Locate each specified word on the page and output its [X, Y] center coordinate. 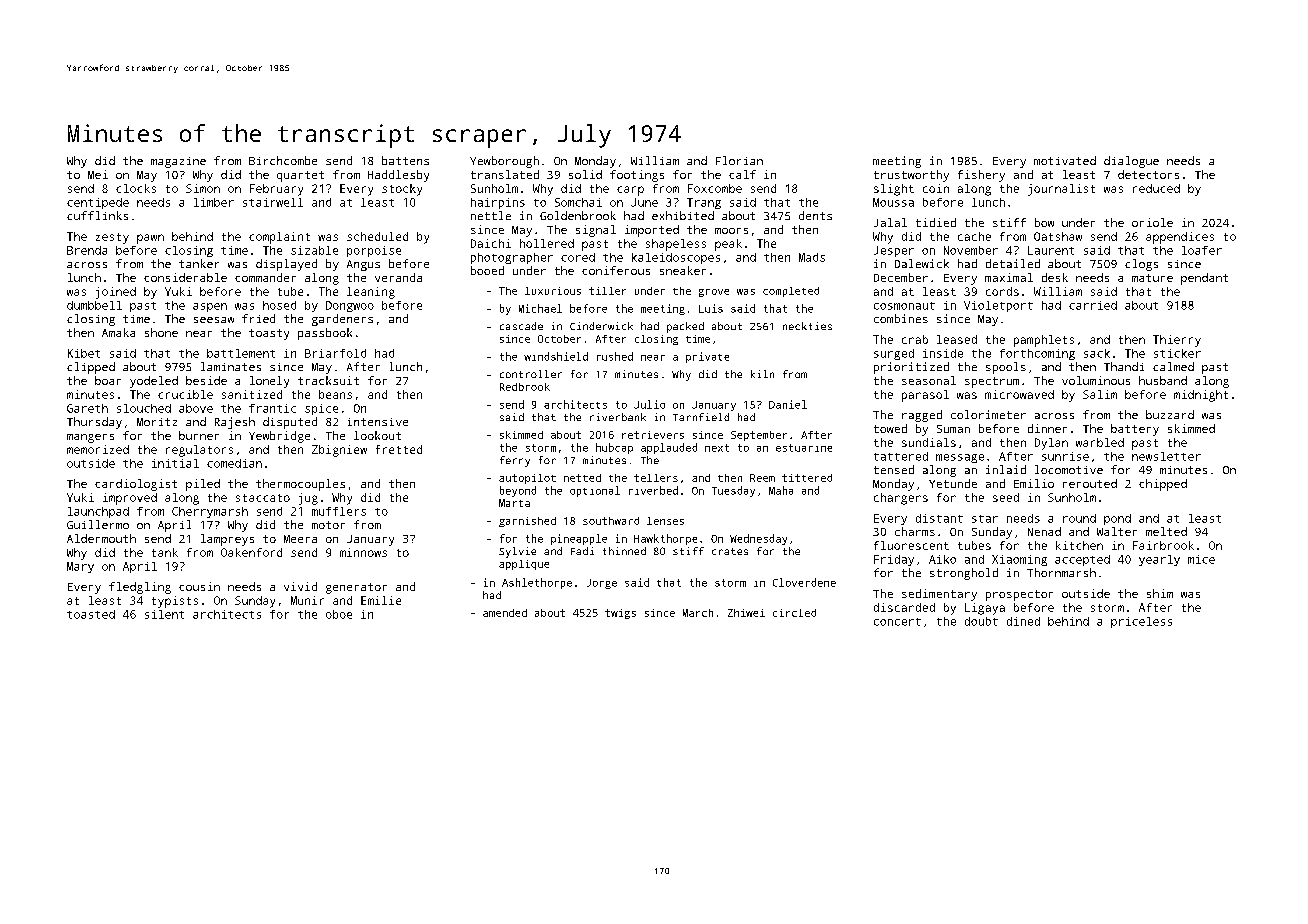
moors [731, 231]
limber [214, 202]
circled [794, 613]
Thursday [94, 423]
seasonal [929, 380]
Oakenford [251, 552]
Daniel [788, 404]
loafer [1202, 250]
